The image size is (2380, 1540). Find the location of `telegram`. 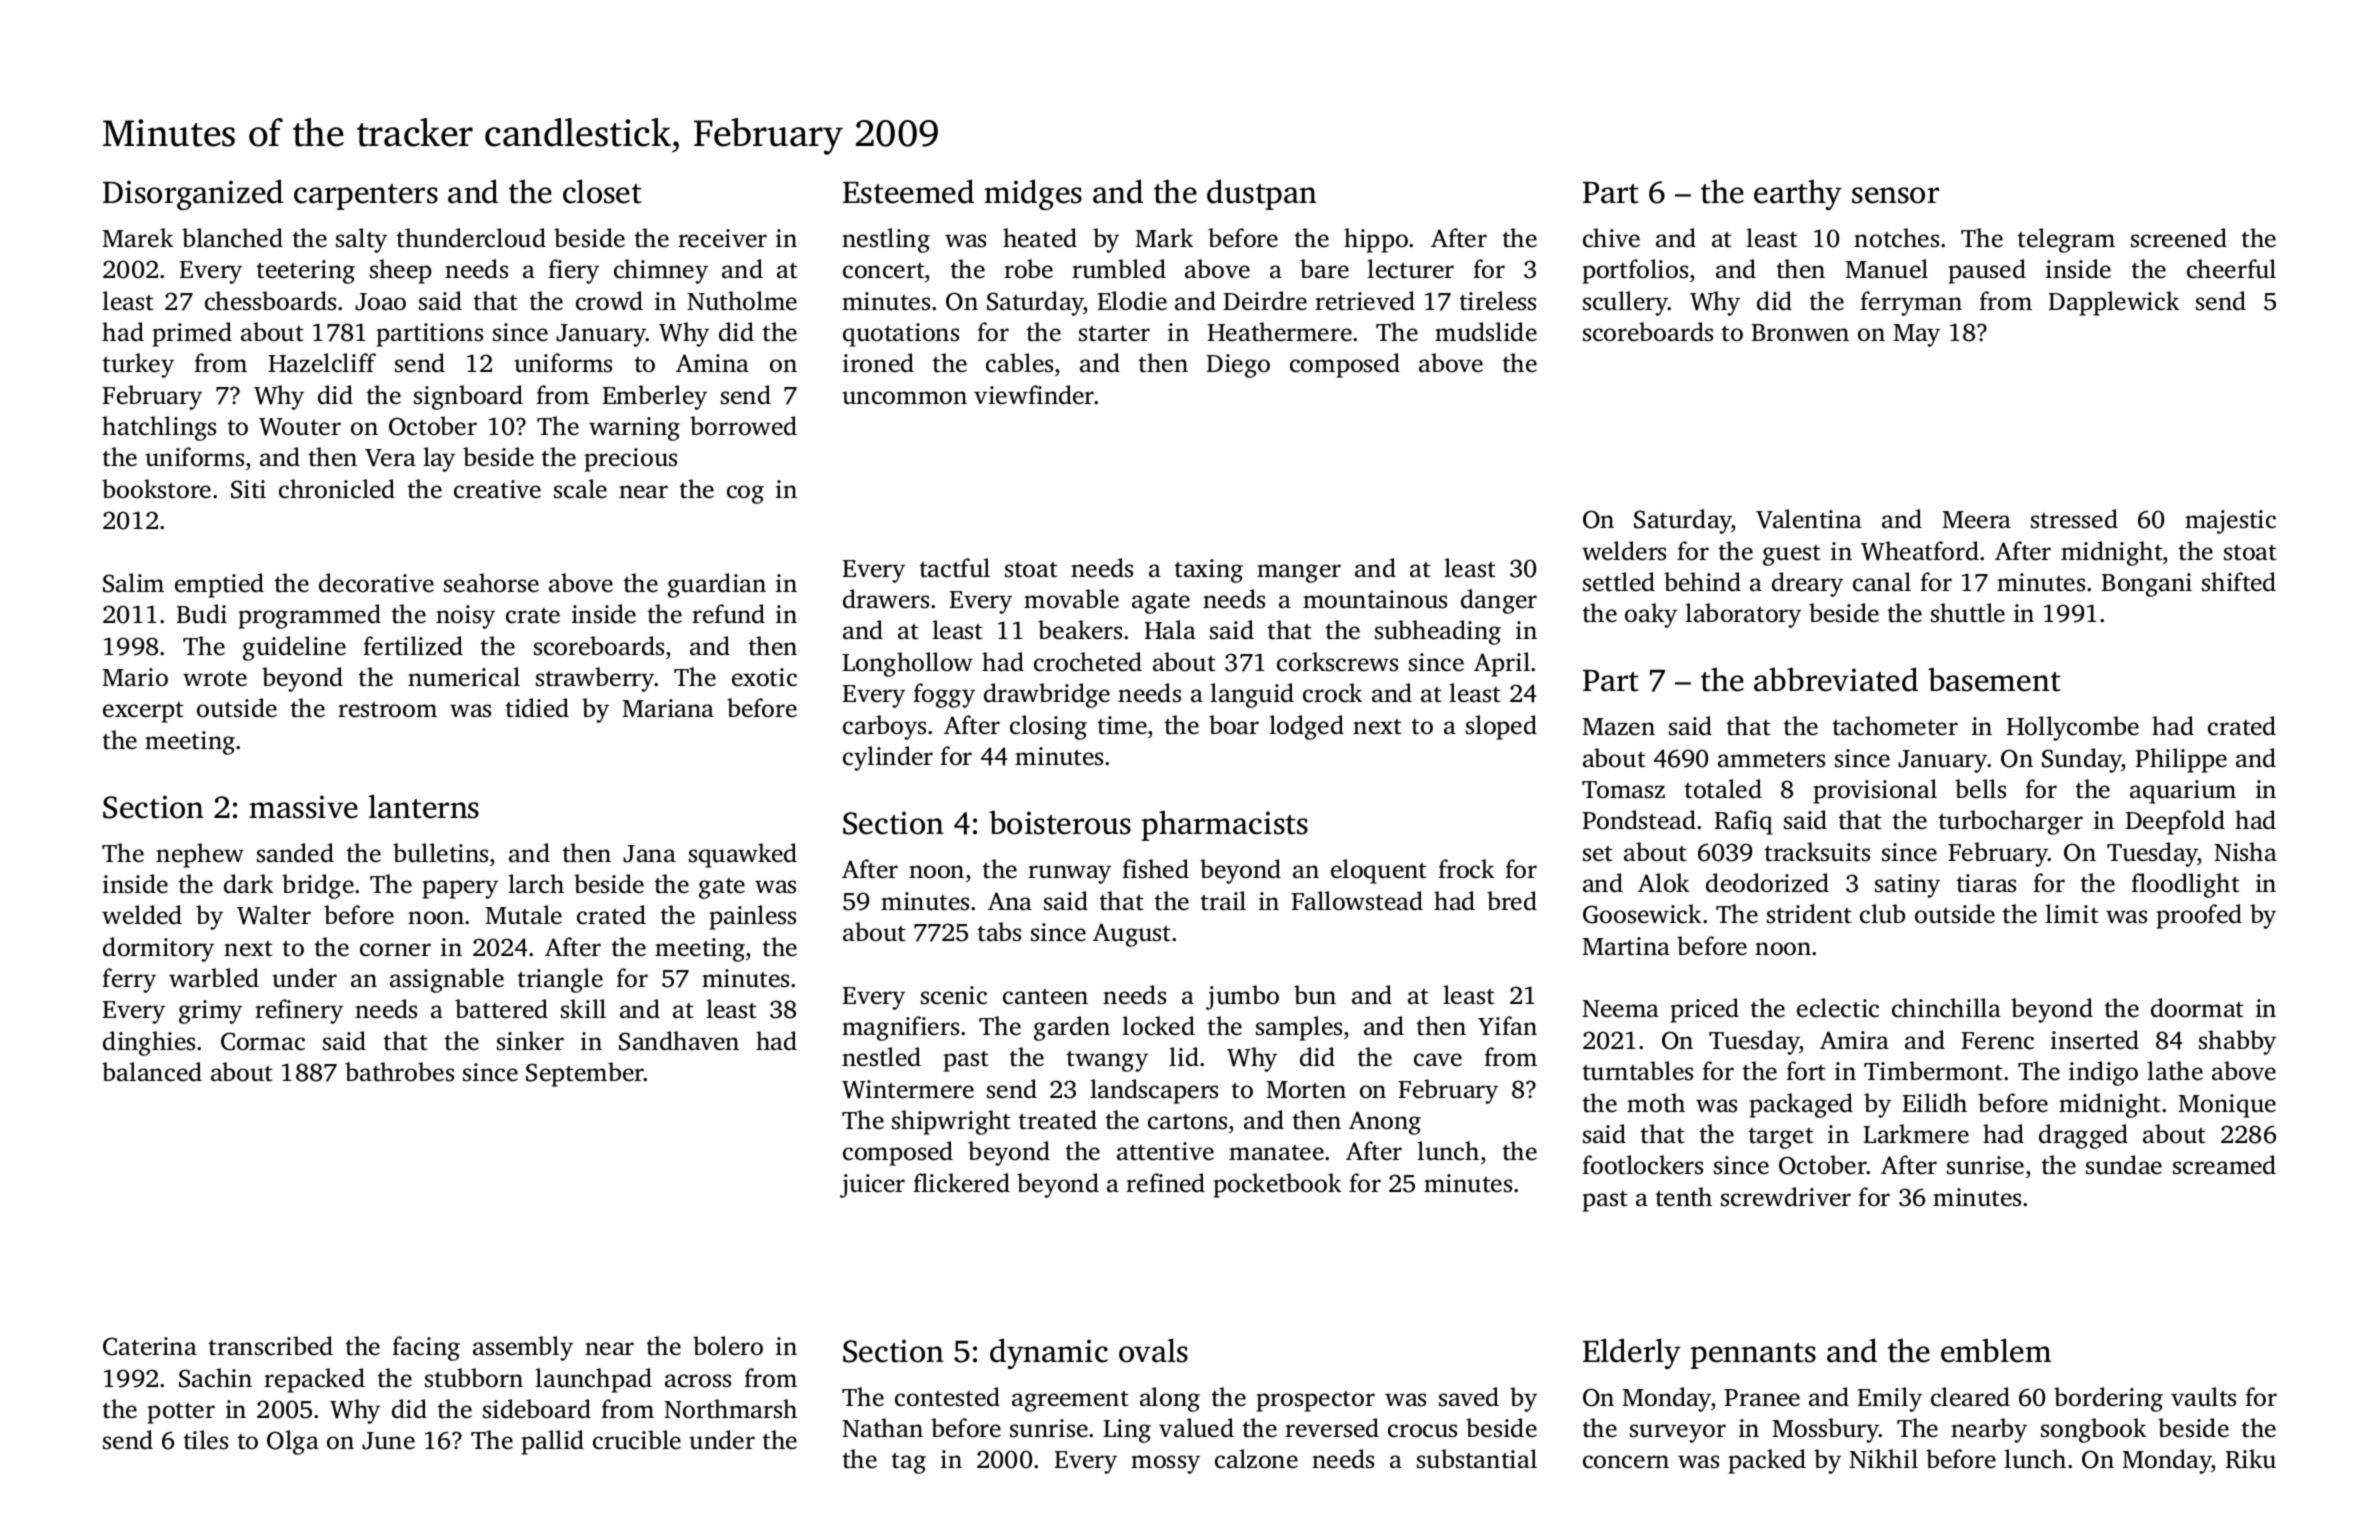

telegram is located at coordinates (2066, 240).
